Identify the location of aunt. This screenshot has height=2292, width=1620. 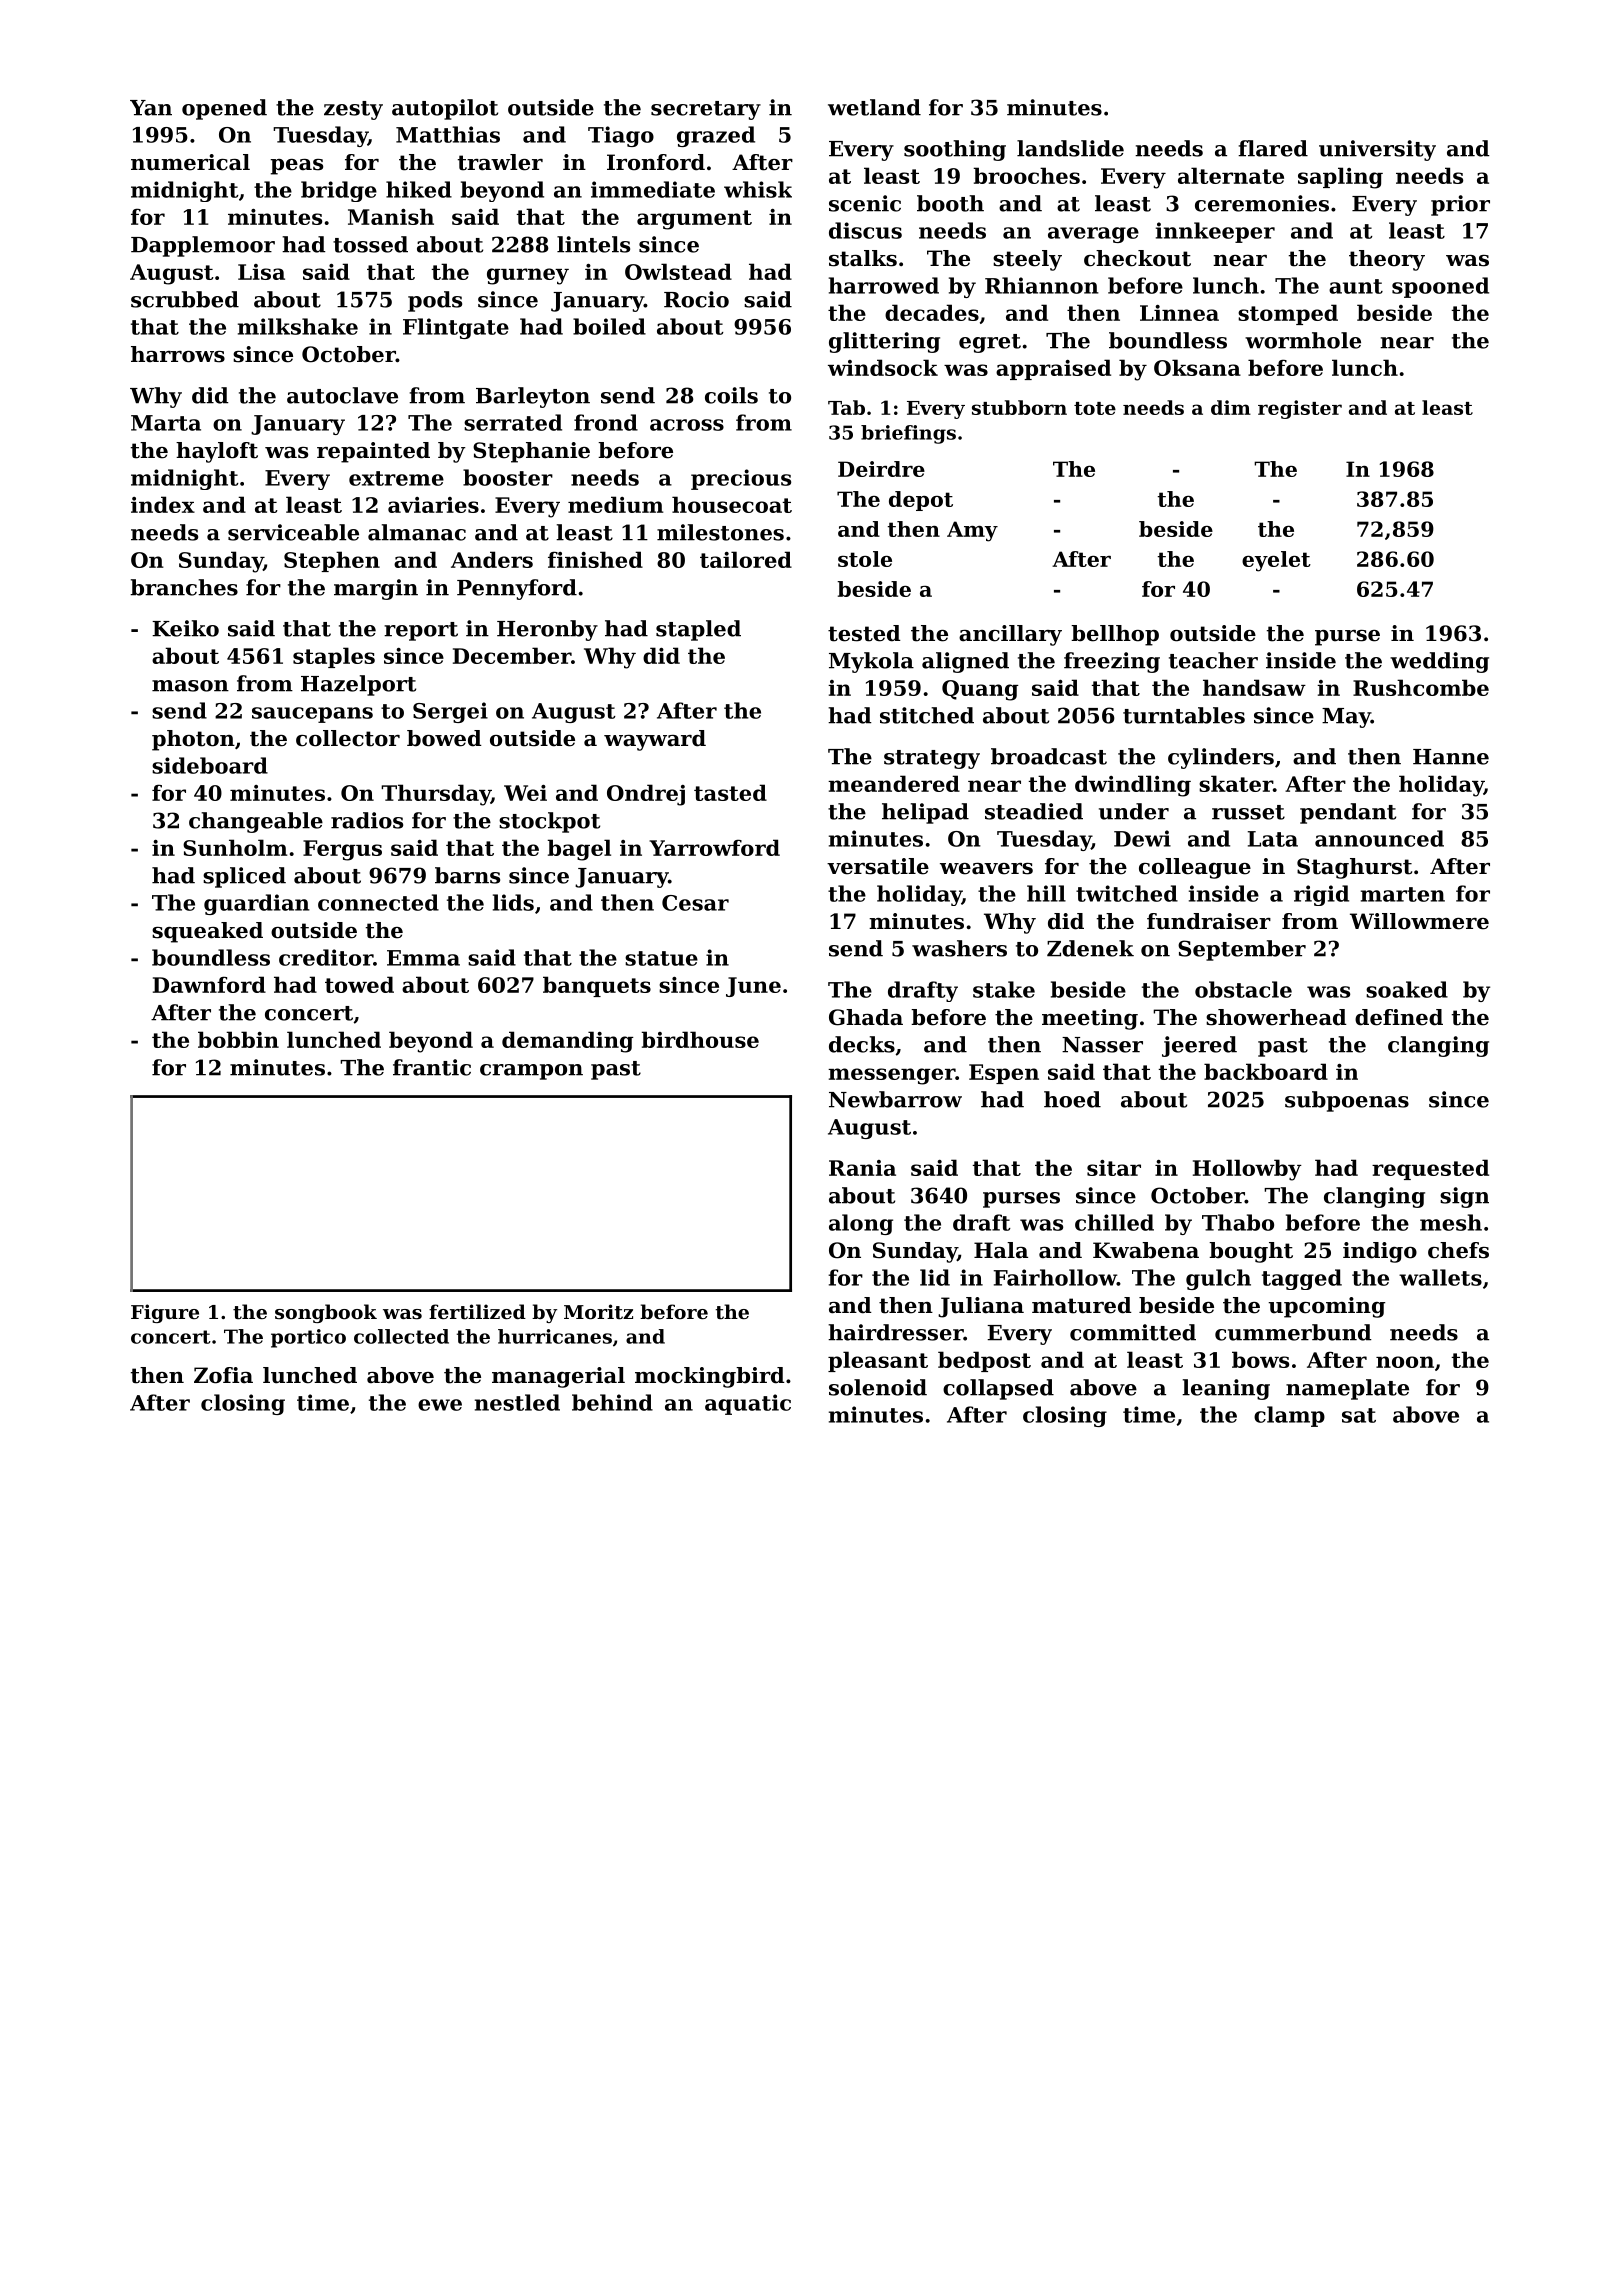
(1356, 286).
